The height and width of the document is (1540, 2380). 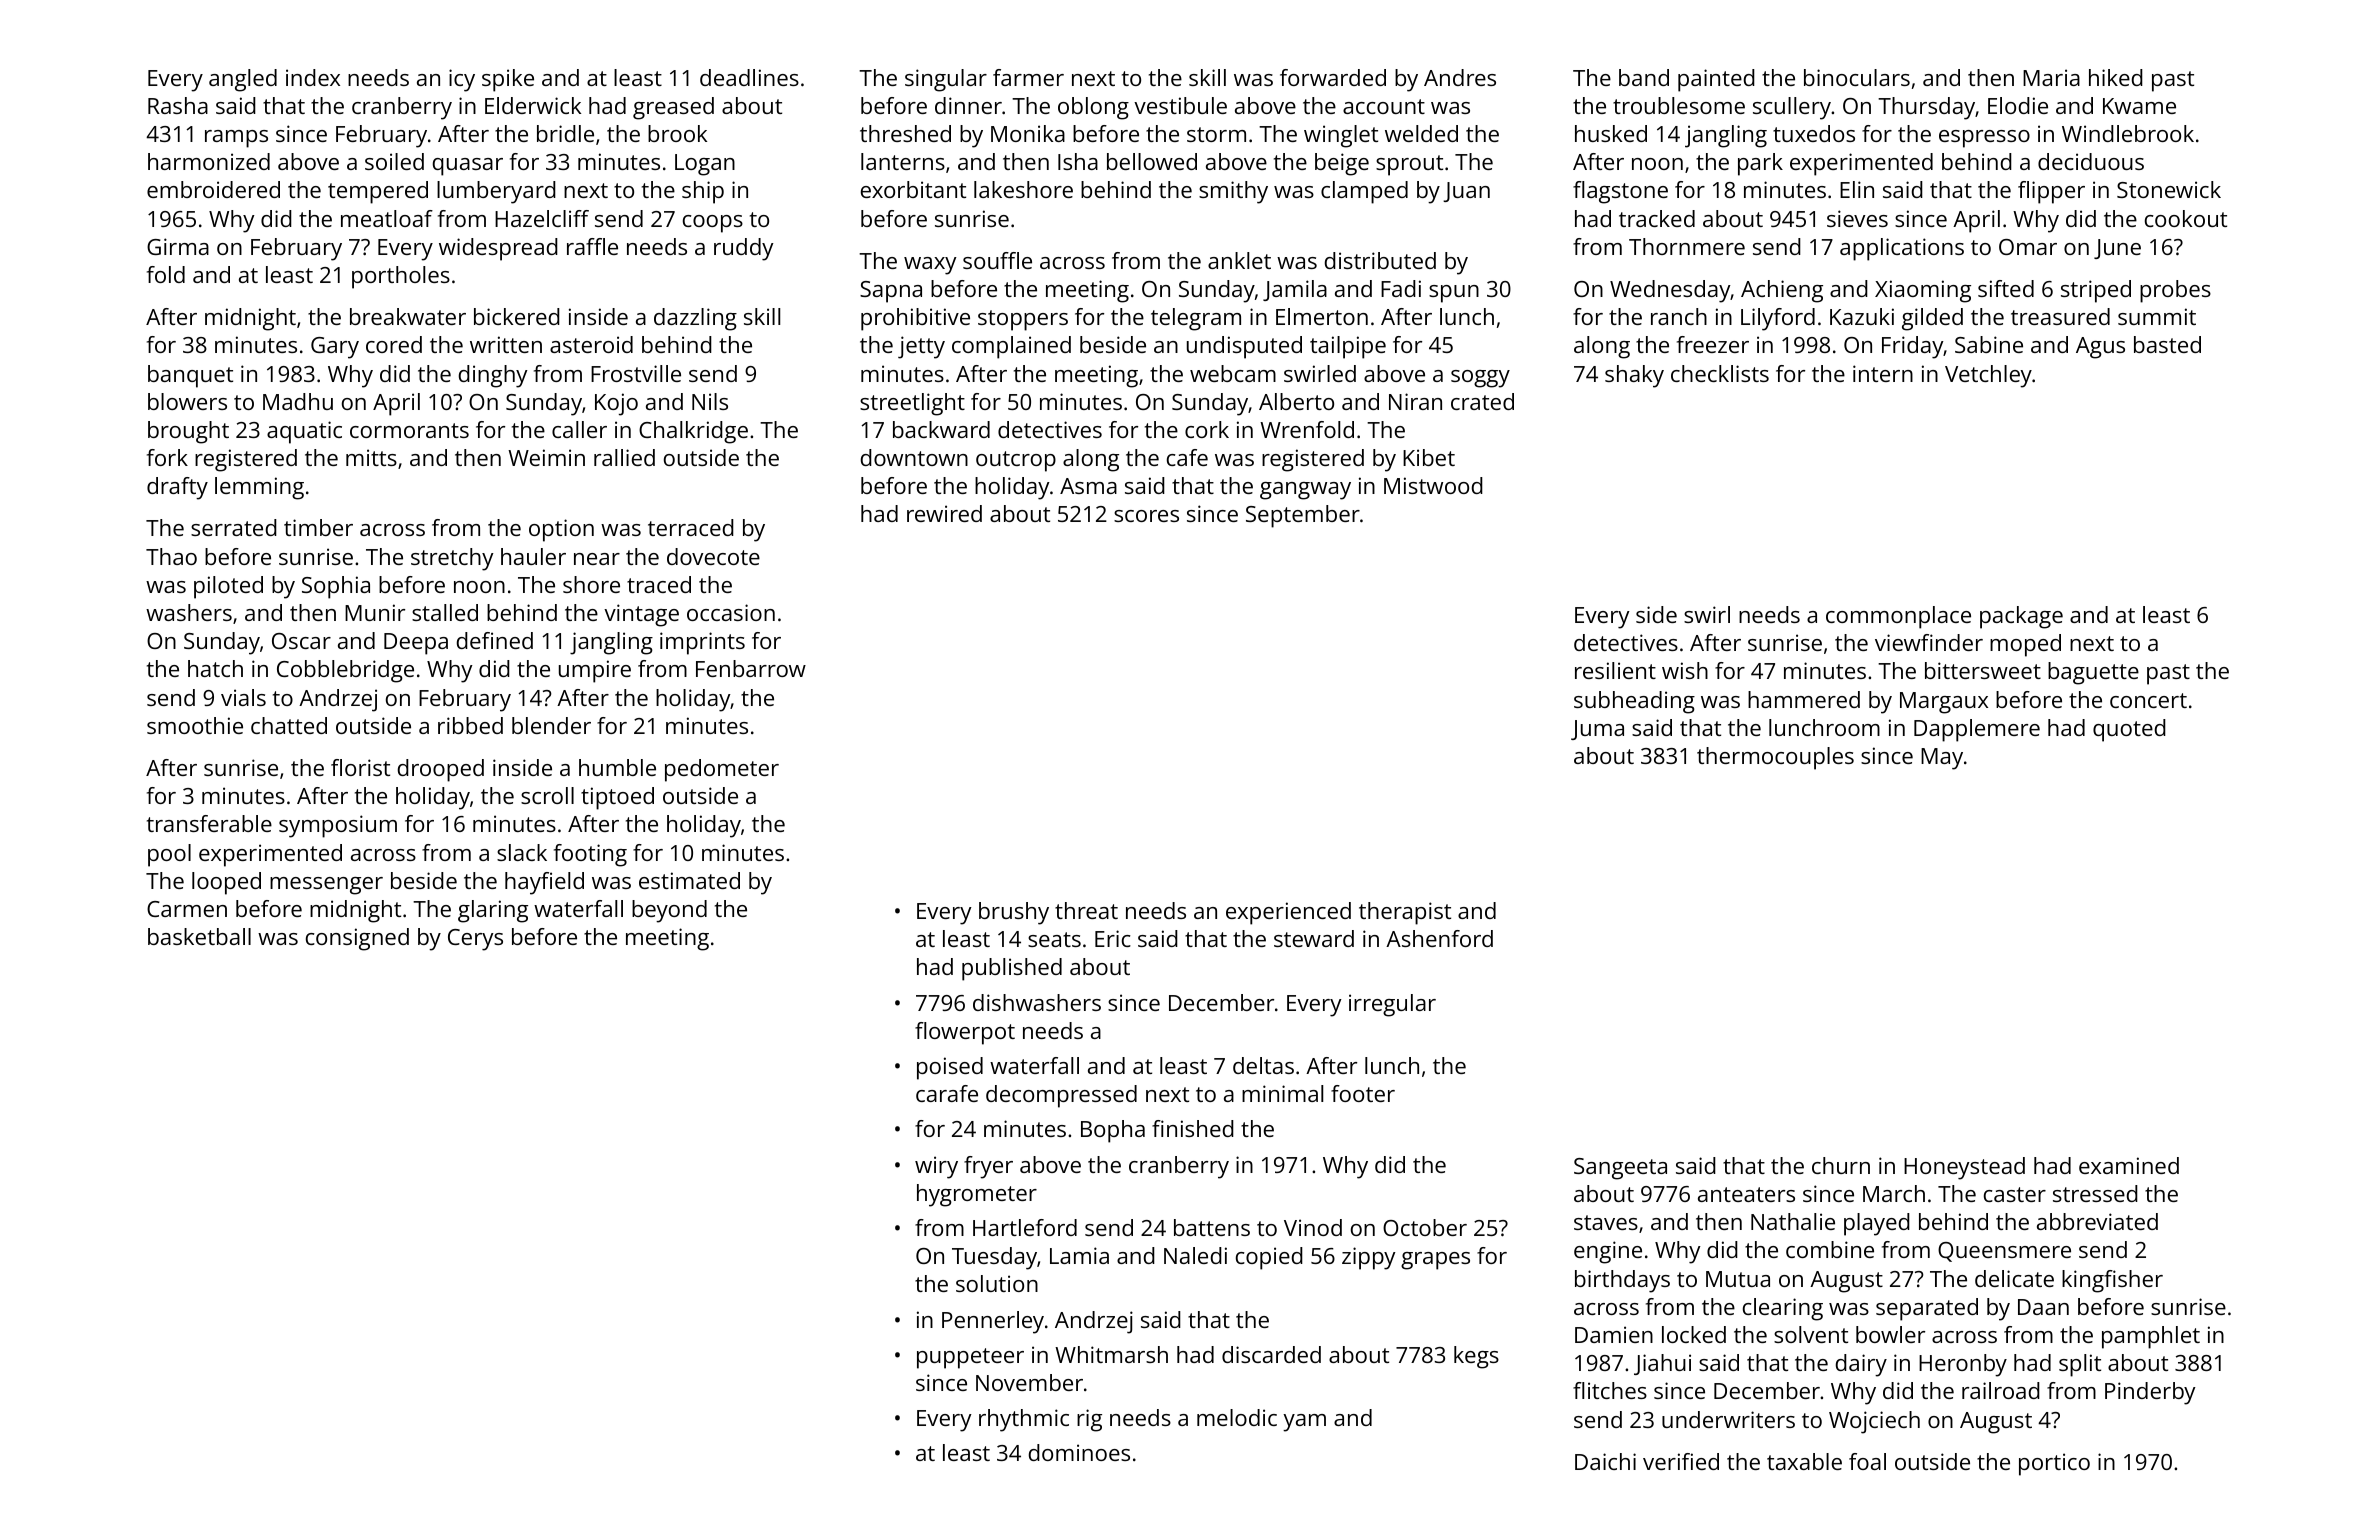 What do you see at coordinates (1898, 617) in the document?
I see `commonplace` at bounding box center [1898, 617].
